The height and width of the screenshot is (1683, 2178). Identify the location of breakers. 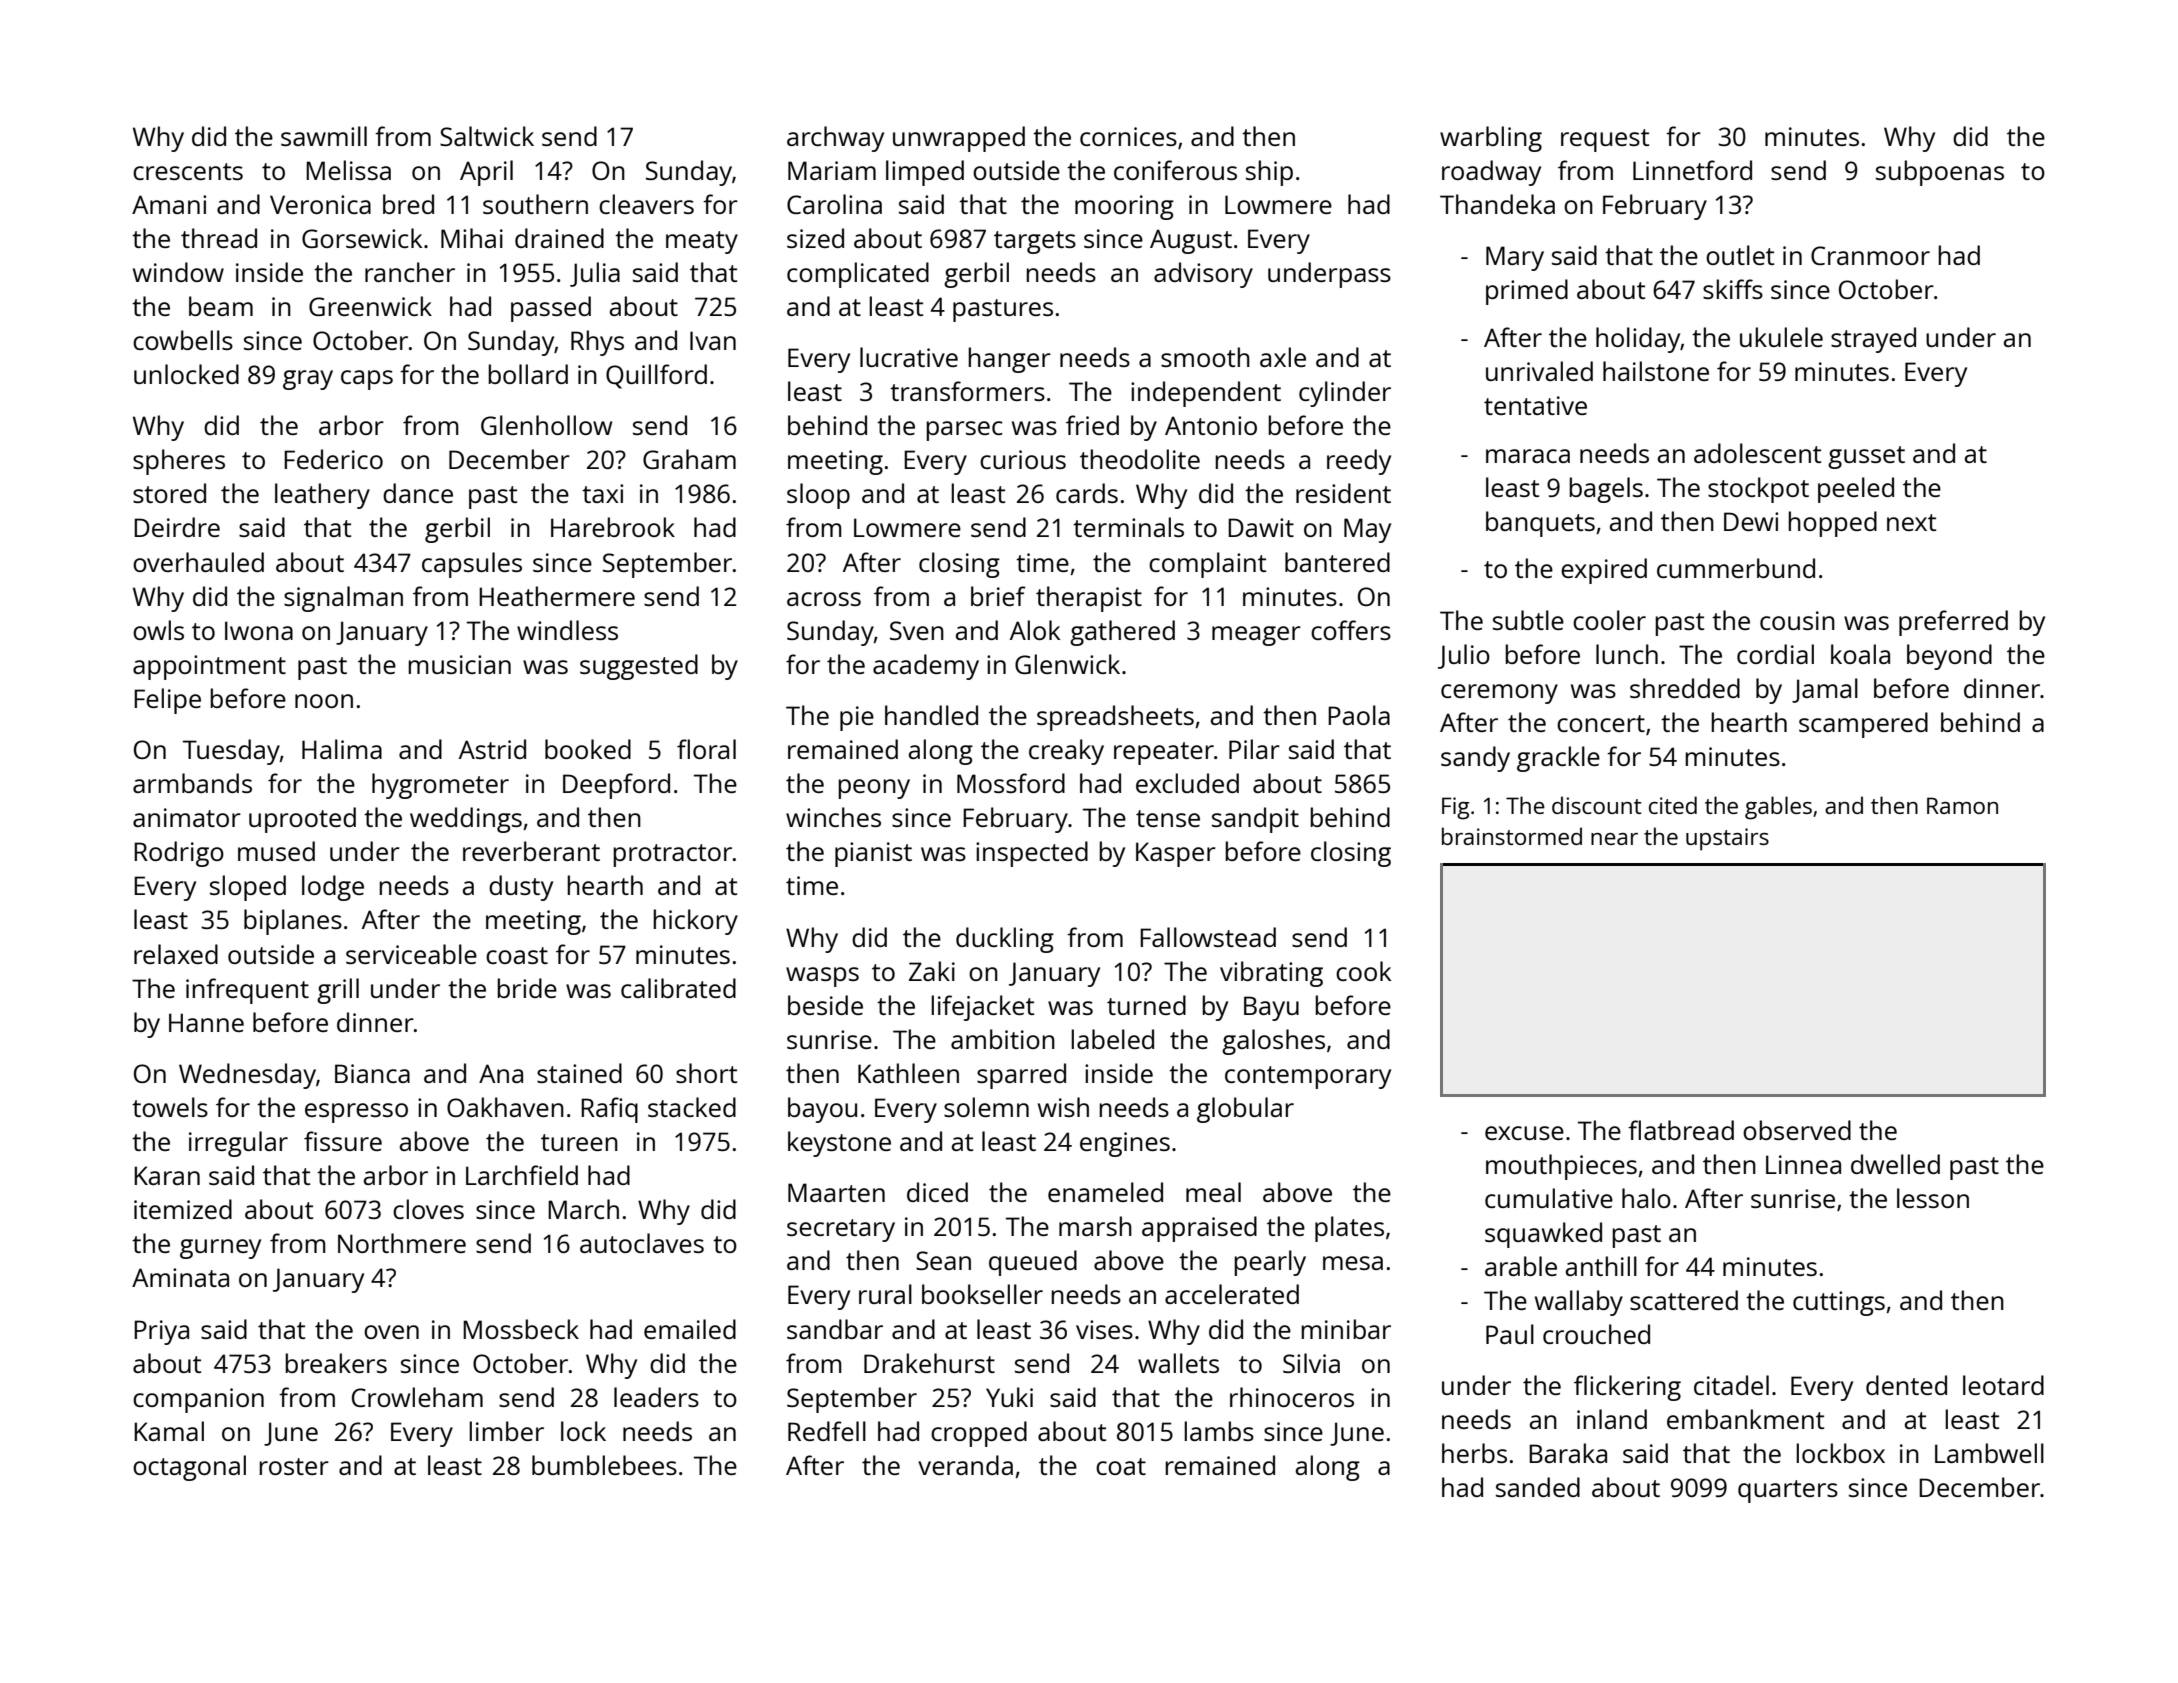
(336, 1363).
